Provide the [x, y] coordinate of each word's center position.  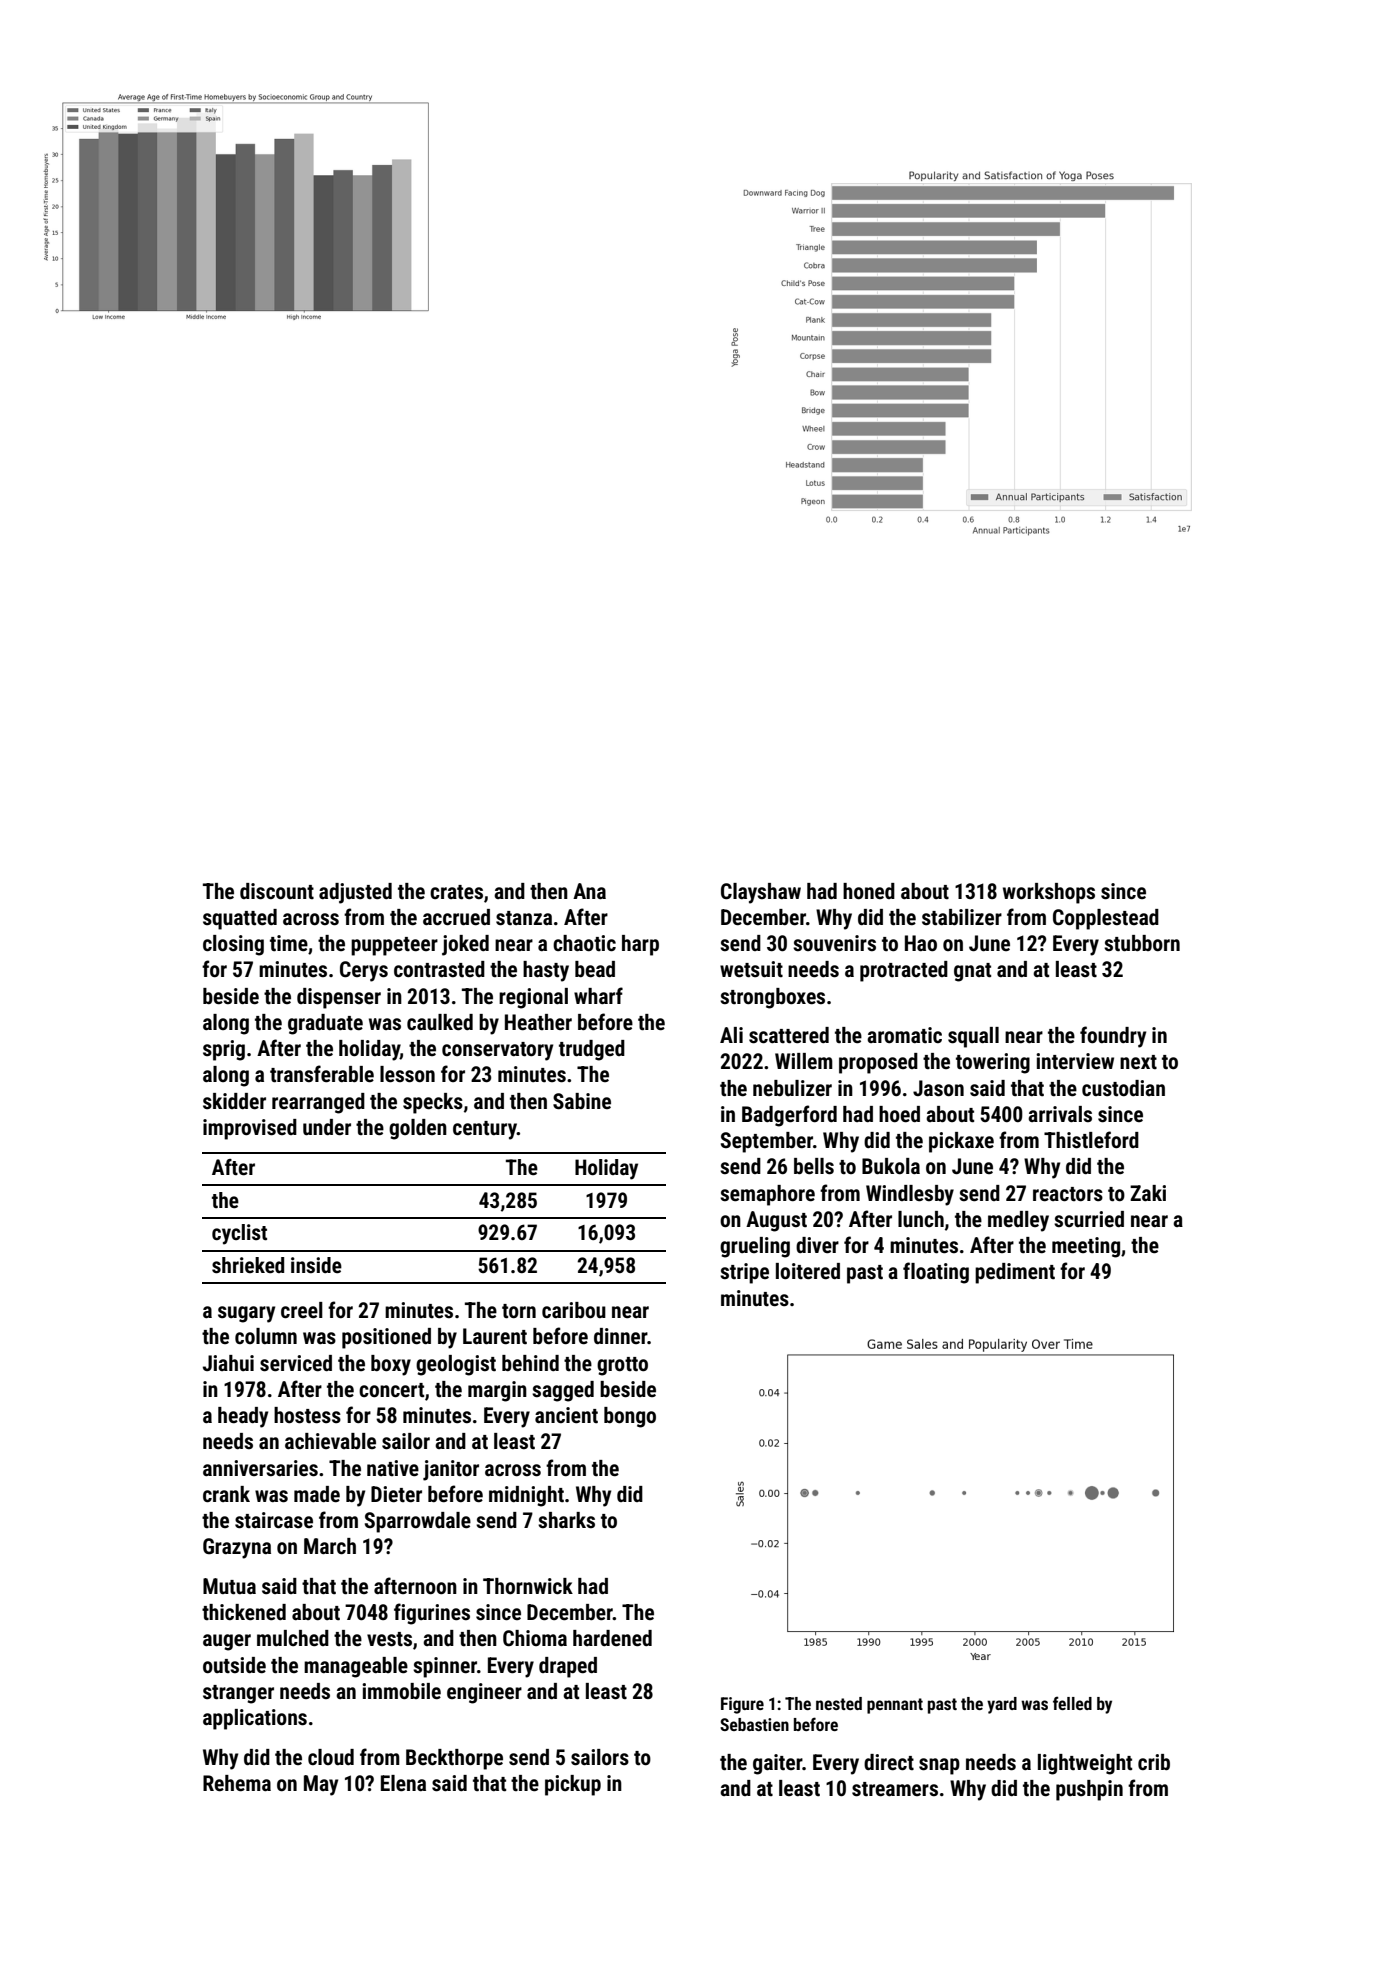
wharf [598, 995]
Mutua [229, 1586]
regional [533, 998]
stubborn [1142, 943]
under [327, 1127]
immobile [401, 1691]
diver [817, 1245]
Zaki [1148, 1193]
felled [1072, 1703]
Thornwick [528, 1586]
